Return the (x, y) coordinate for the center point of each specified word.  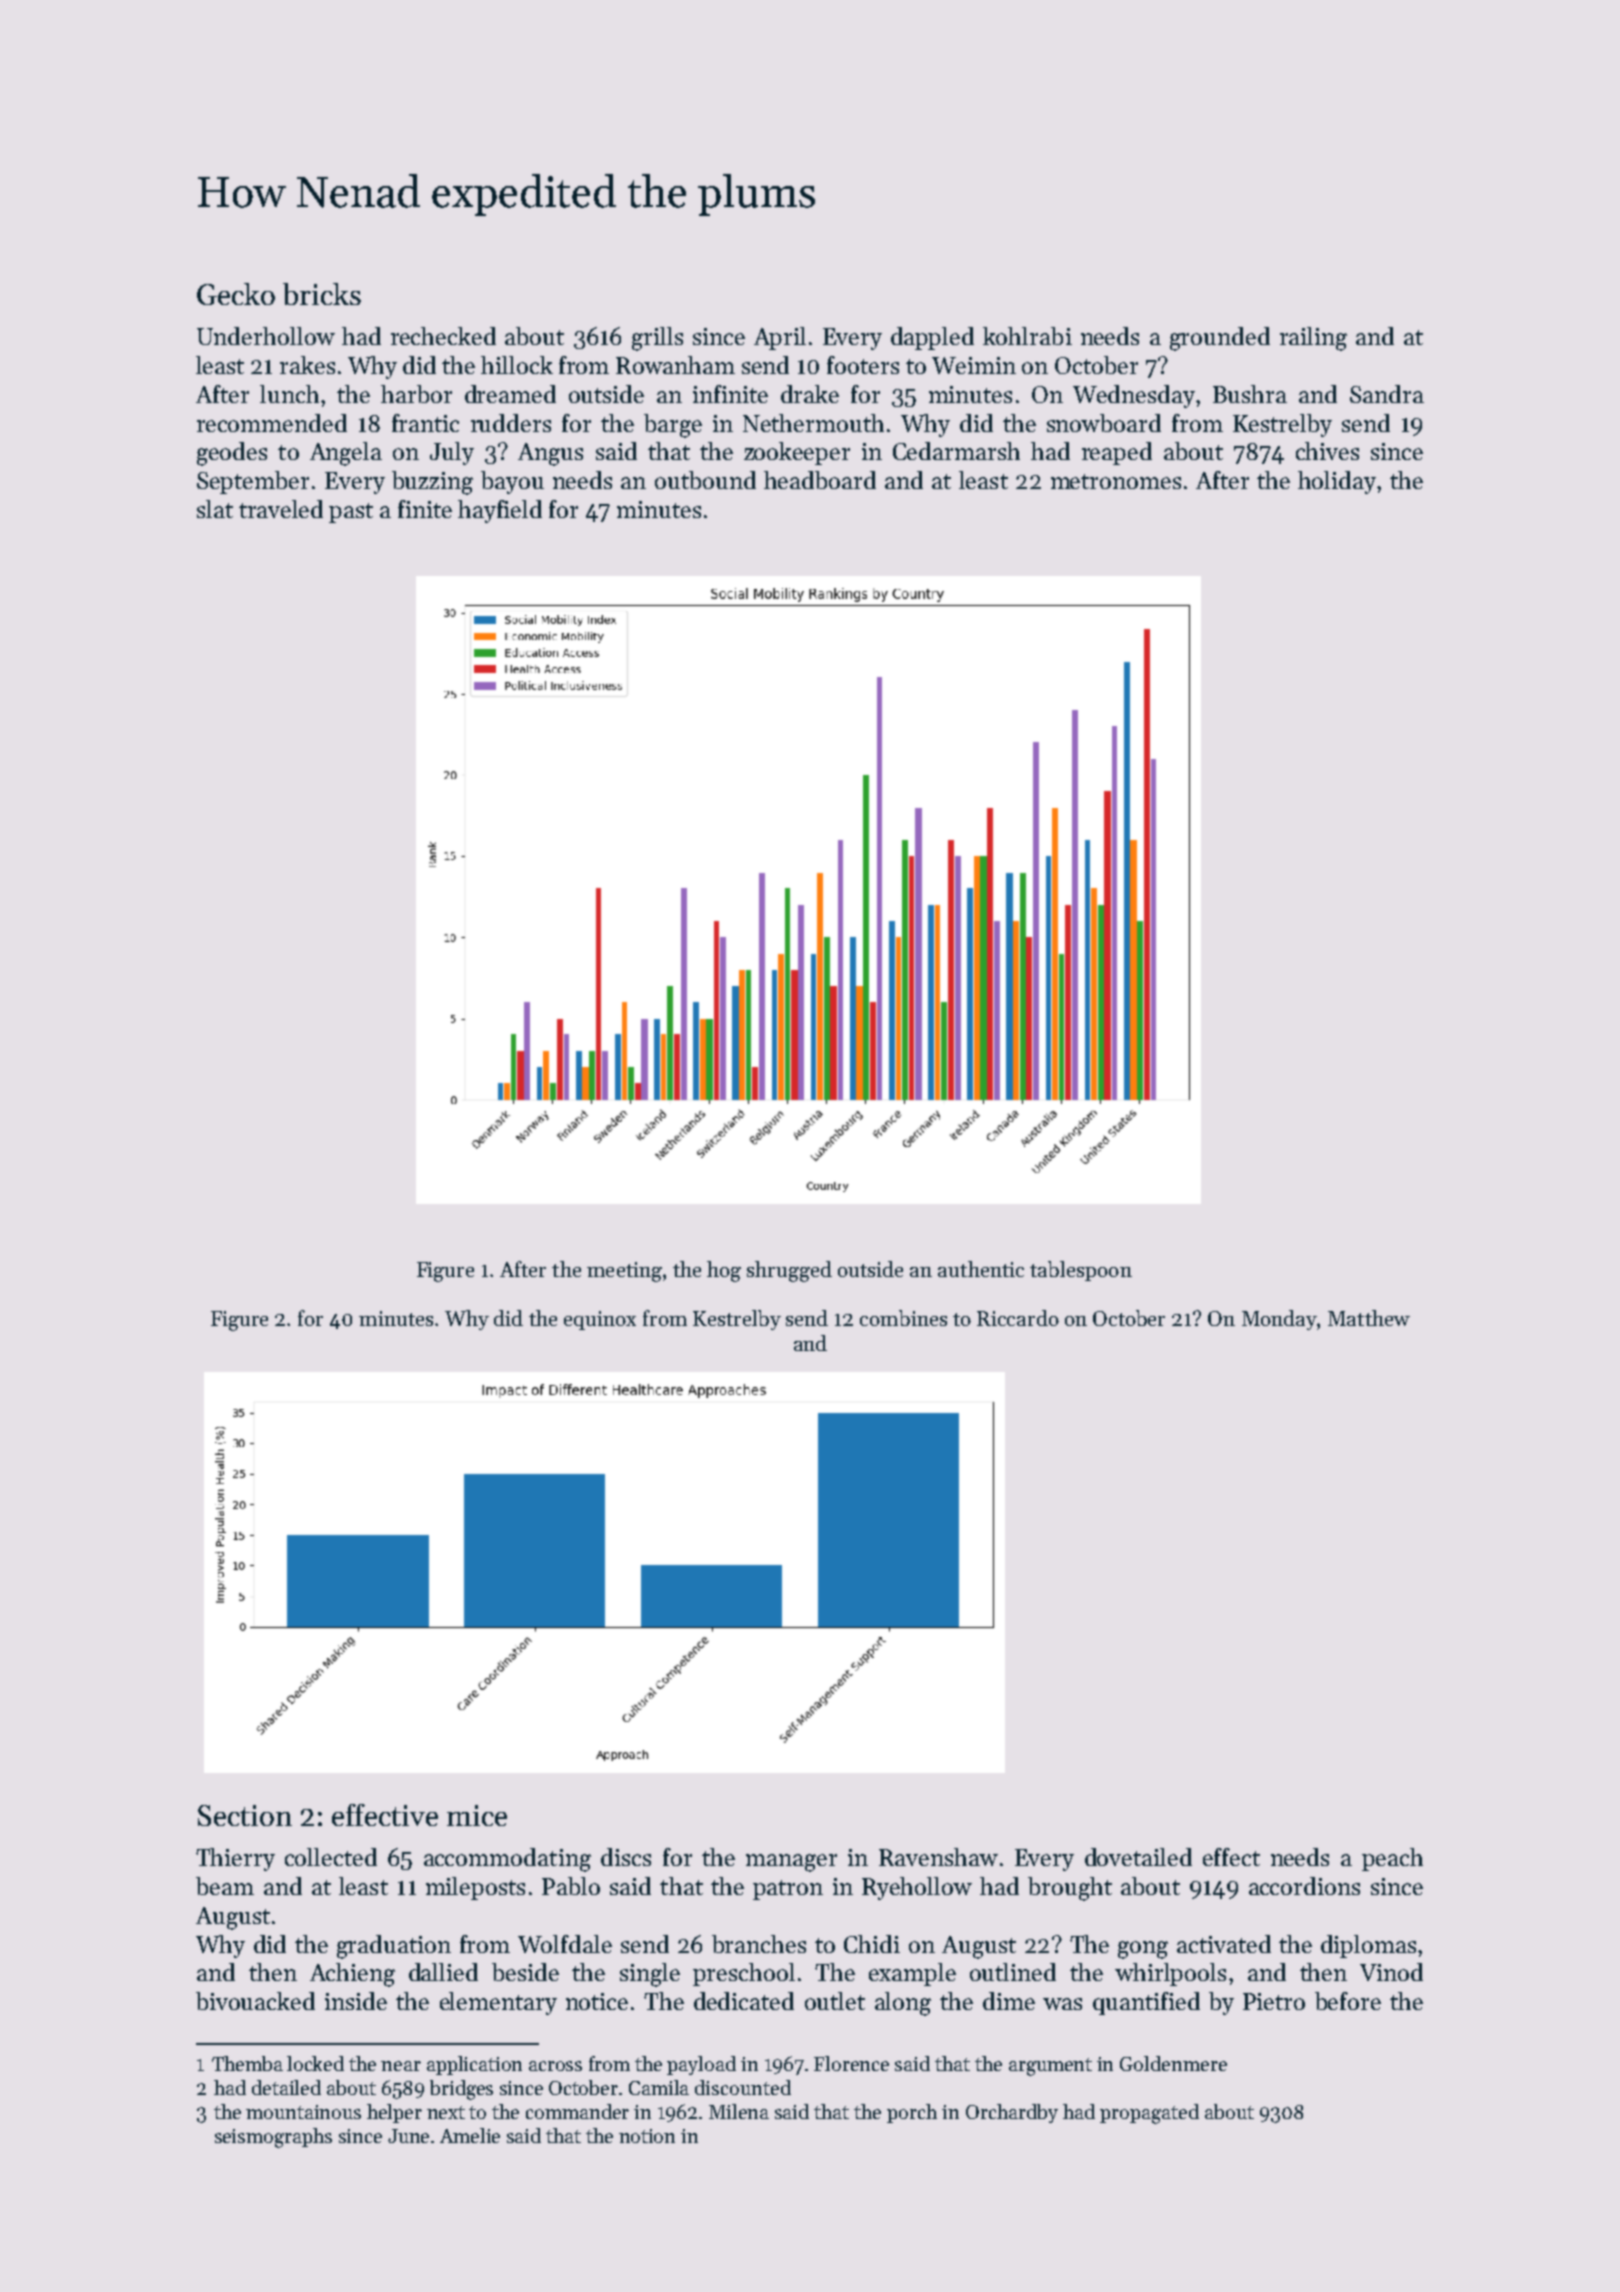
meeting (624, 1272)
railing (1313, 339)
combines (903, 1318)
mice (477, 1815)
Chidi (872, 1944)
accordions (1304, 1886)
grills (657, 339)
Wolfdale (565, 1944)
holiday (1337, 482)
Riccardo (1018, 1318)
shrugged (789, 1271)
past (351, 513)
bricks (322, 294)
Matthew (1369, 1318)
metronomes (1116, 481)
